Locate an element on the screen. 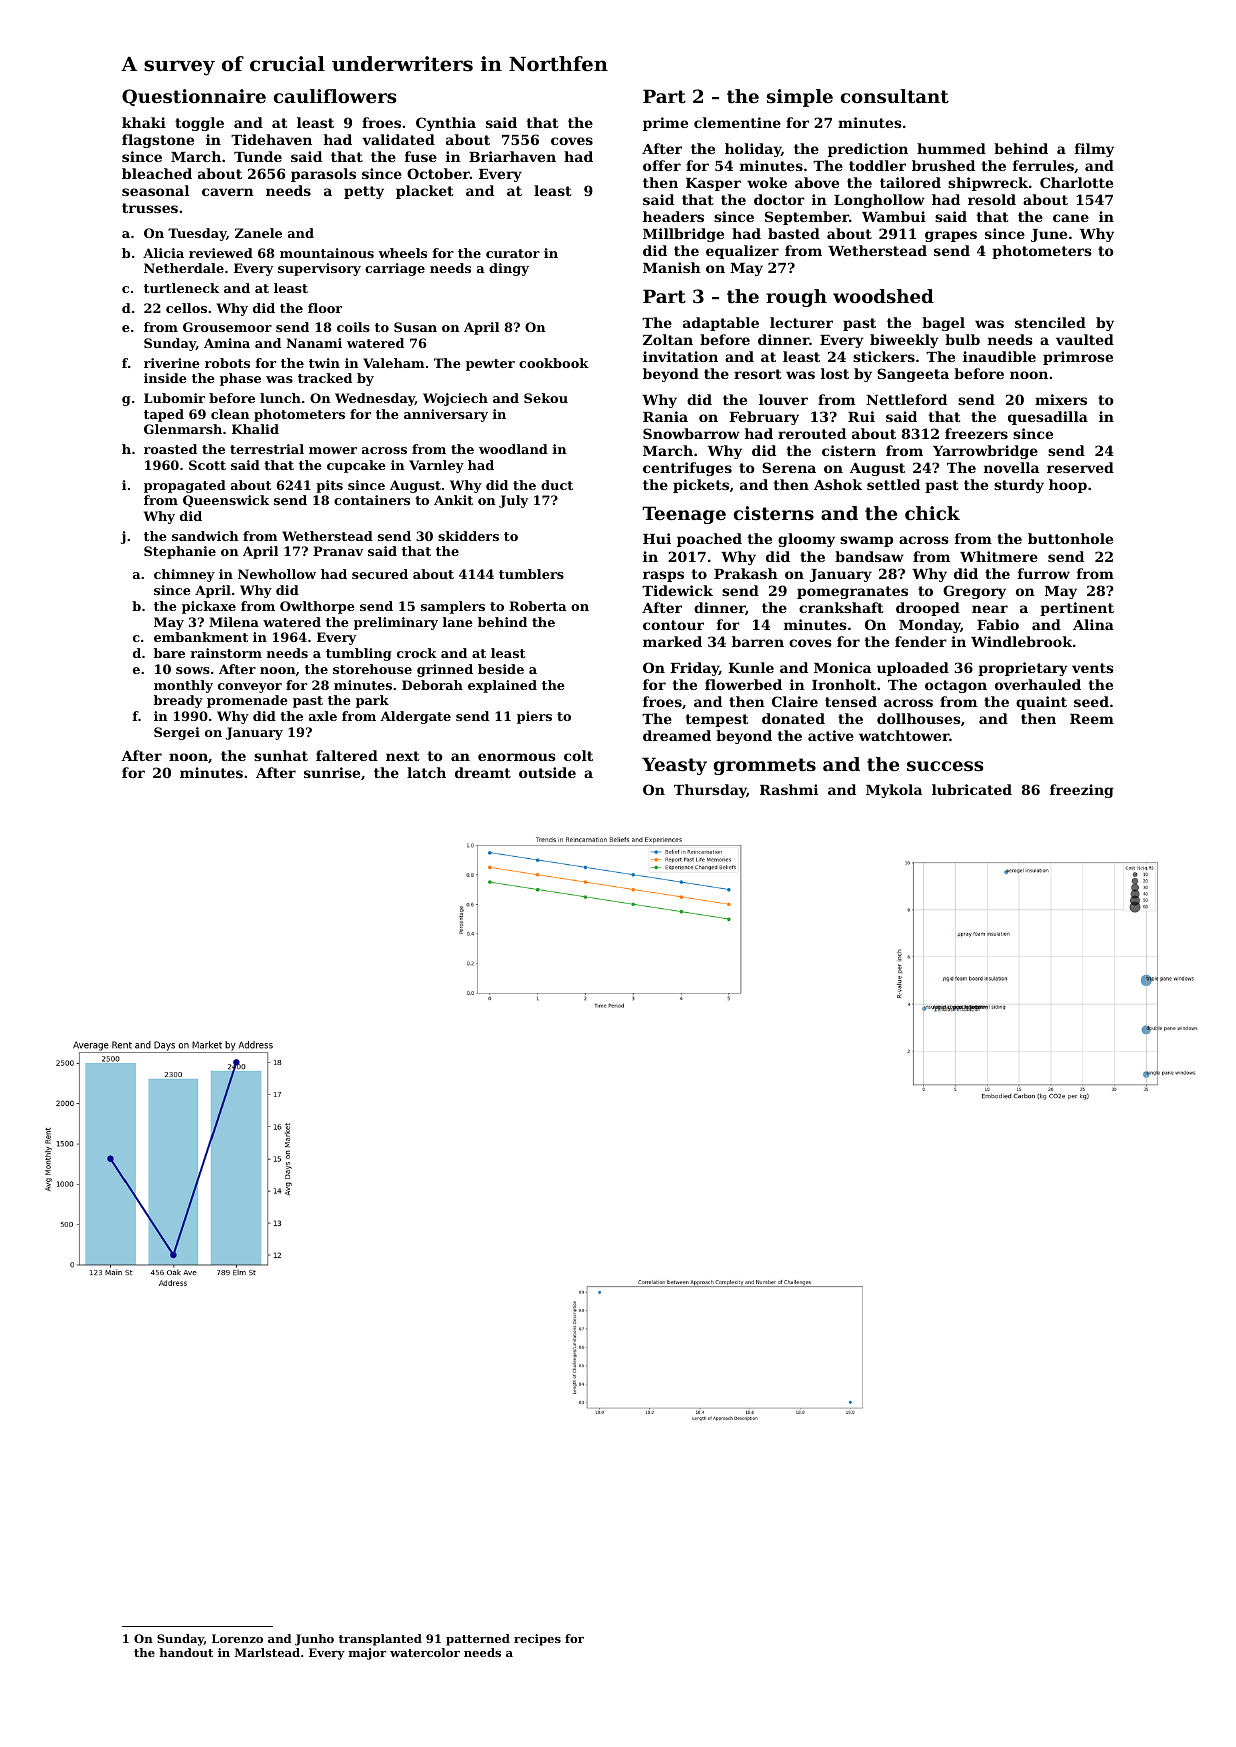 Image resolution: width=1236 pixels, height=1747 pixels. Cynthia is located at coordinates (446, 124).
